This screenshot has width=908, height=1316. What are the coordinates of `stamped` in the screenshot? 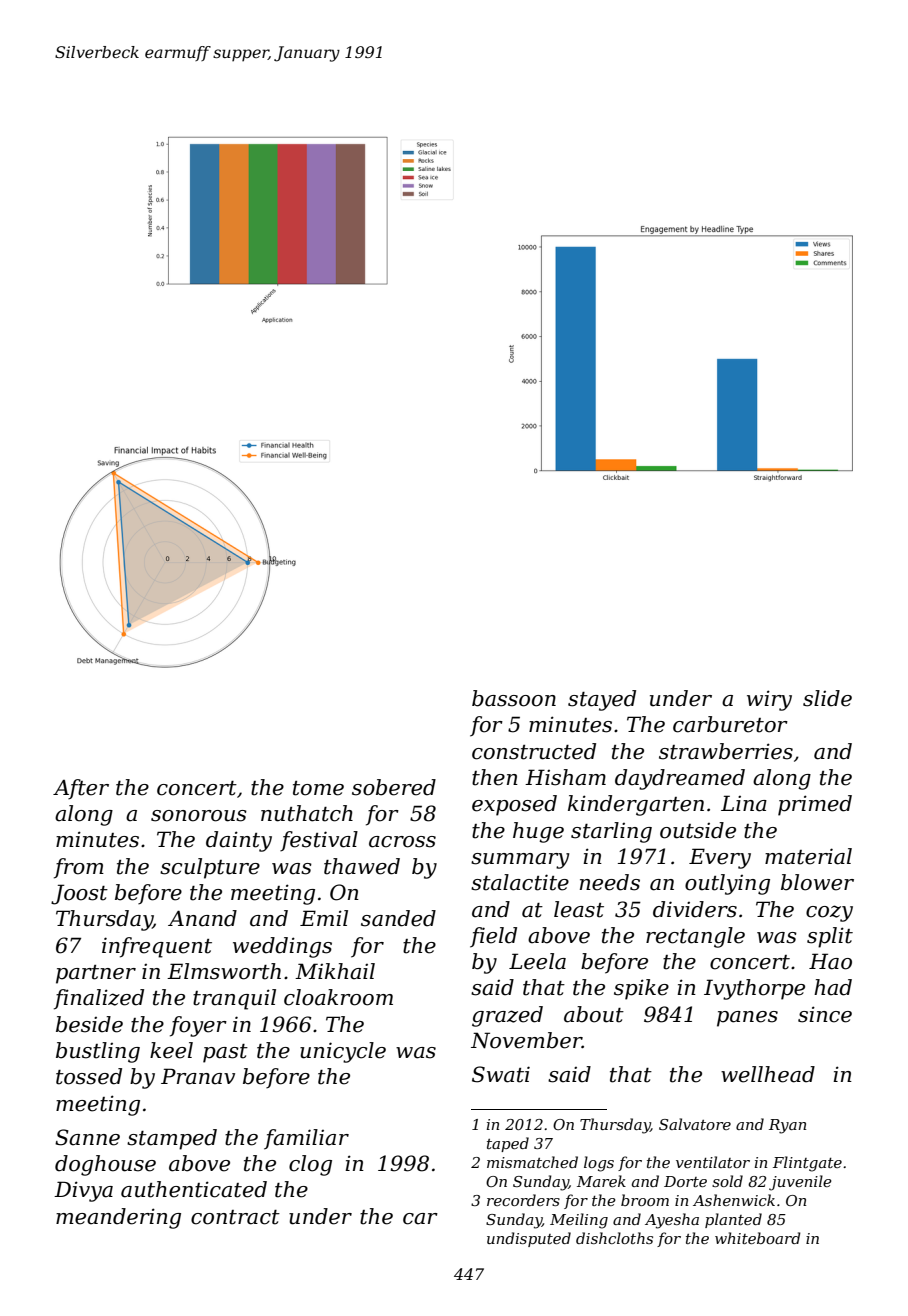 It's located at (172, 1139).
